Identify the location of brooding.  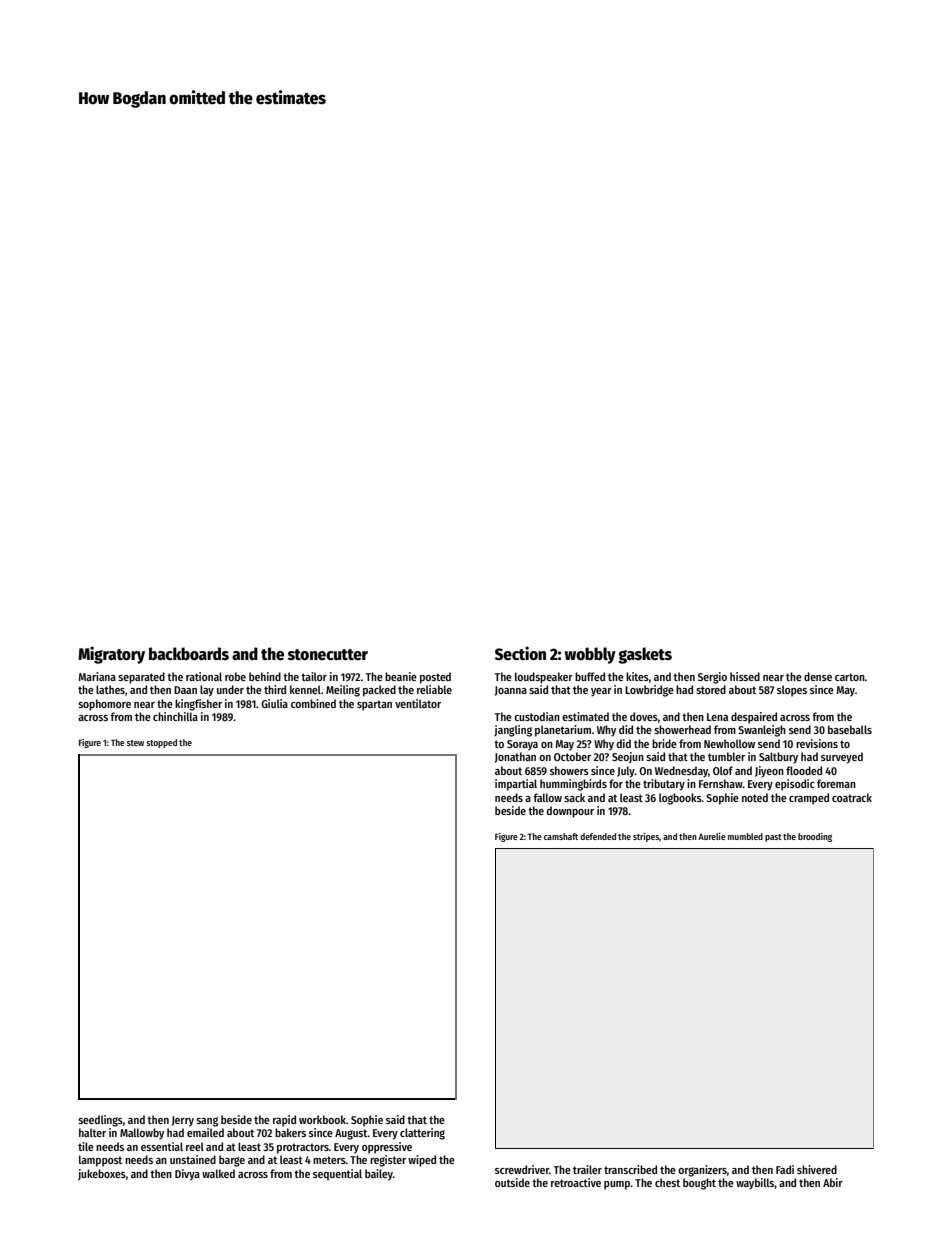
(815, 837).
